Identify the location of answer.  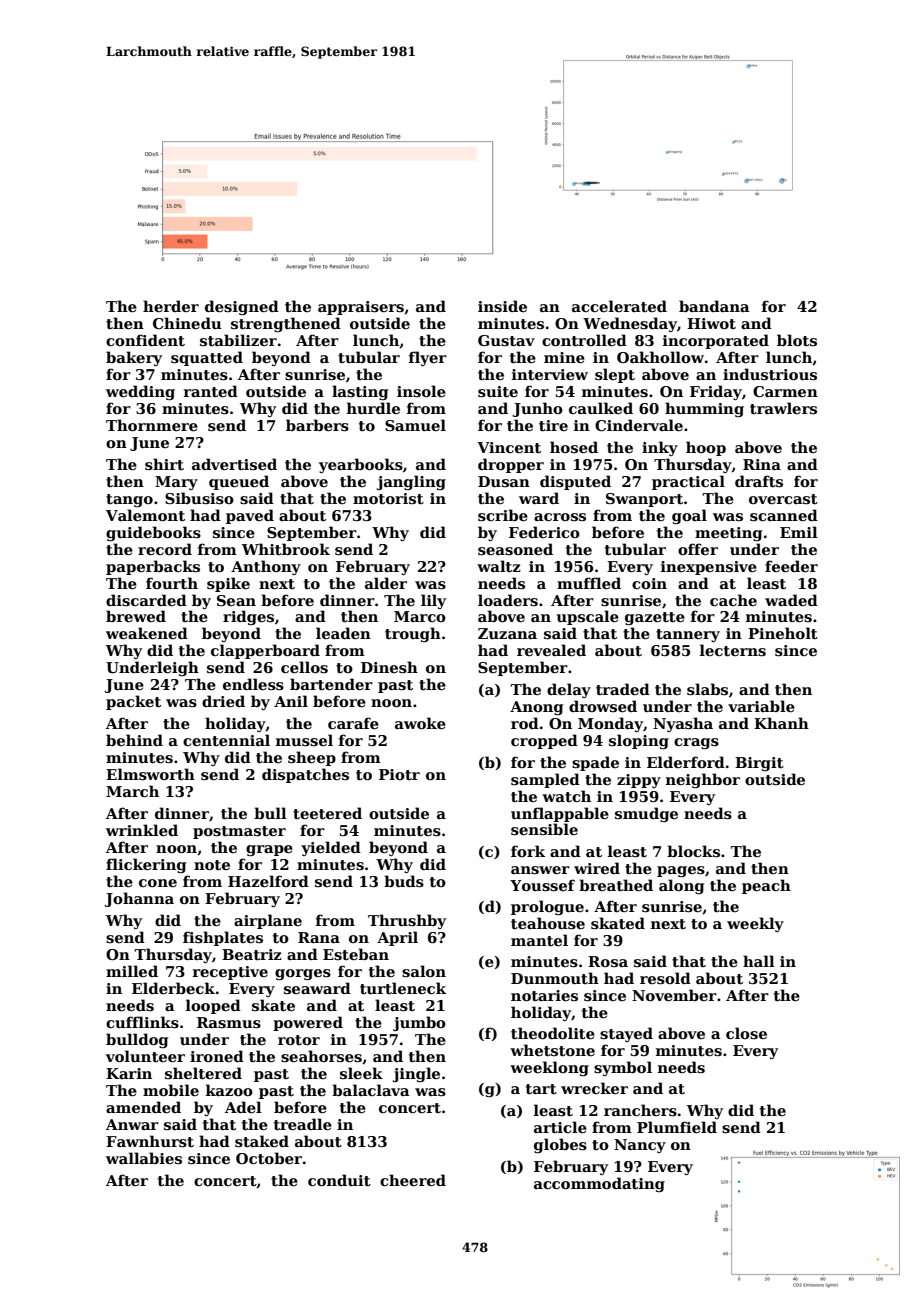
(540, 870).
